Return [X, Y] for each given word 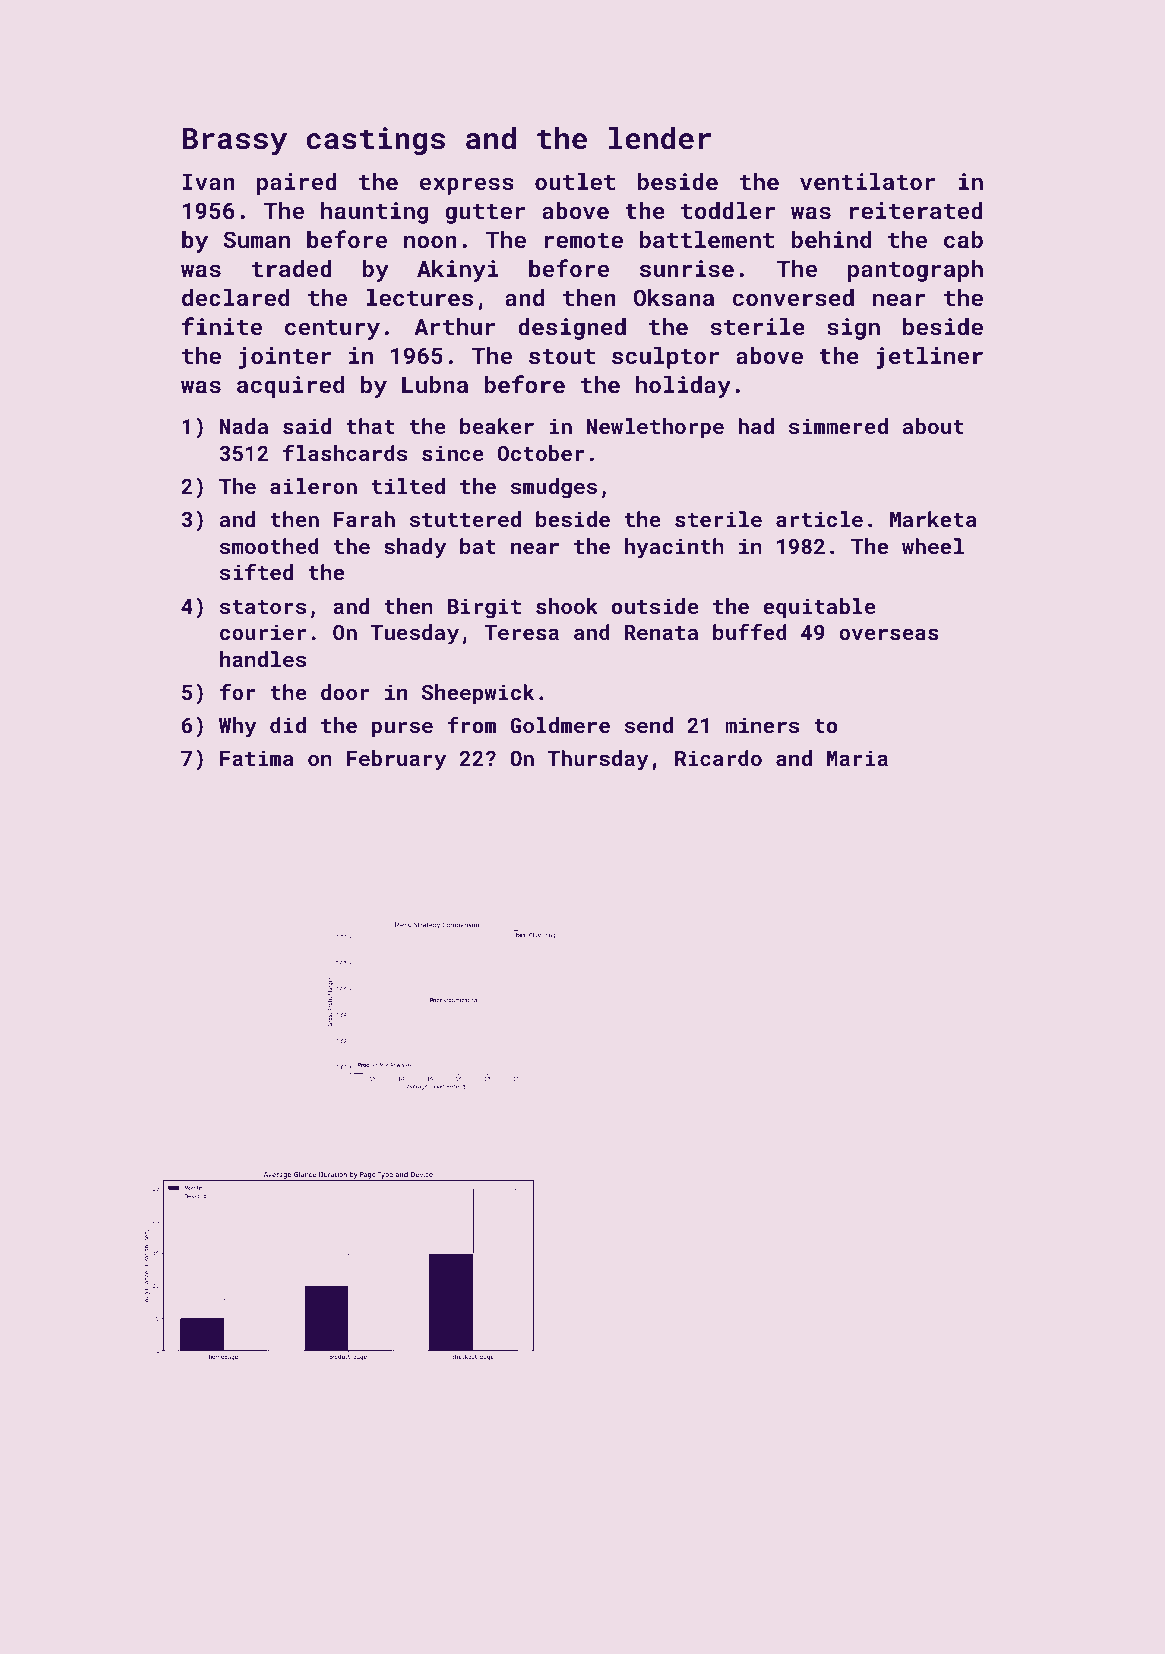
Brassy [234, 142]
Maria [857, 758]
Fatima [256, 758]
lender [660, 138]
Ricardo [718, 758]
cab [963, 239]
